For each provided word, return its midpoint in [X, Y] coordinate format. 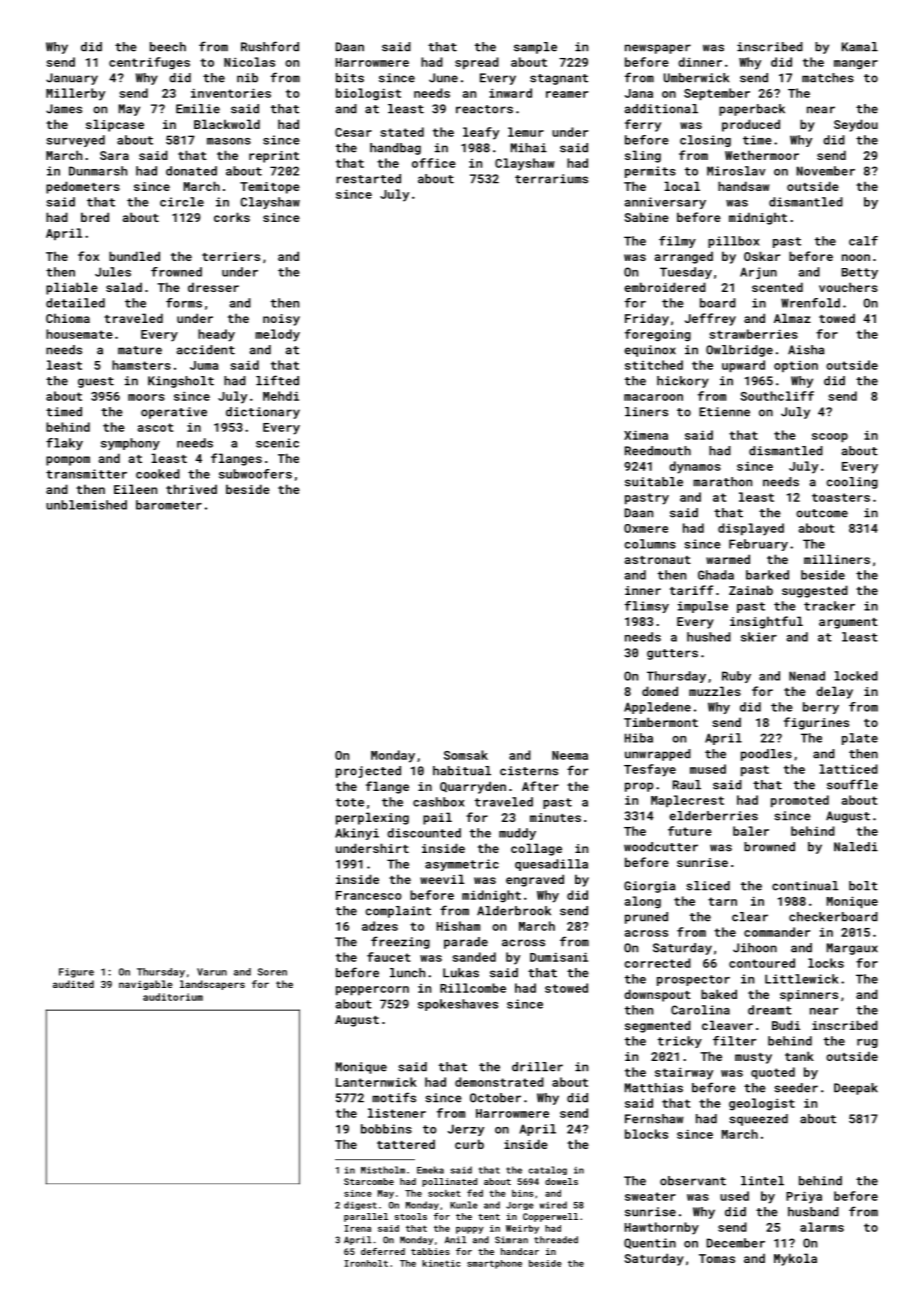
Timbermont [661, 722]
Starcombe [369, 1181]
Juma [204, 365]
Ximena [646, 435]
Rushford [270, 46]
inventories [231, 93]
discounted [424, 833]
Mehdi [281, 396]
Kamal [860, 47]
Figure [76, 973]
